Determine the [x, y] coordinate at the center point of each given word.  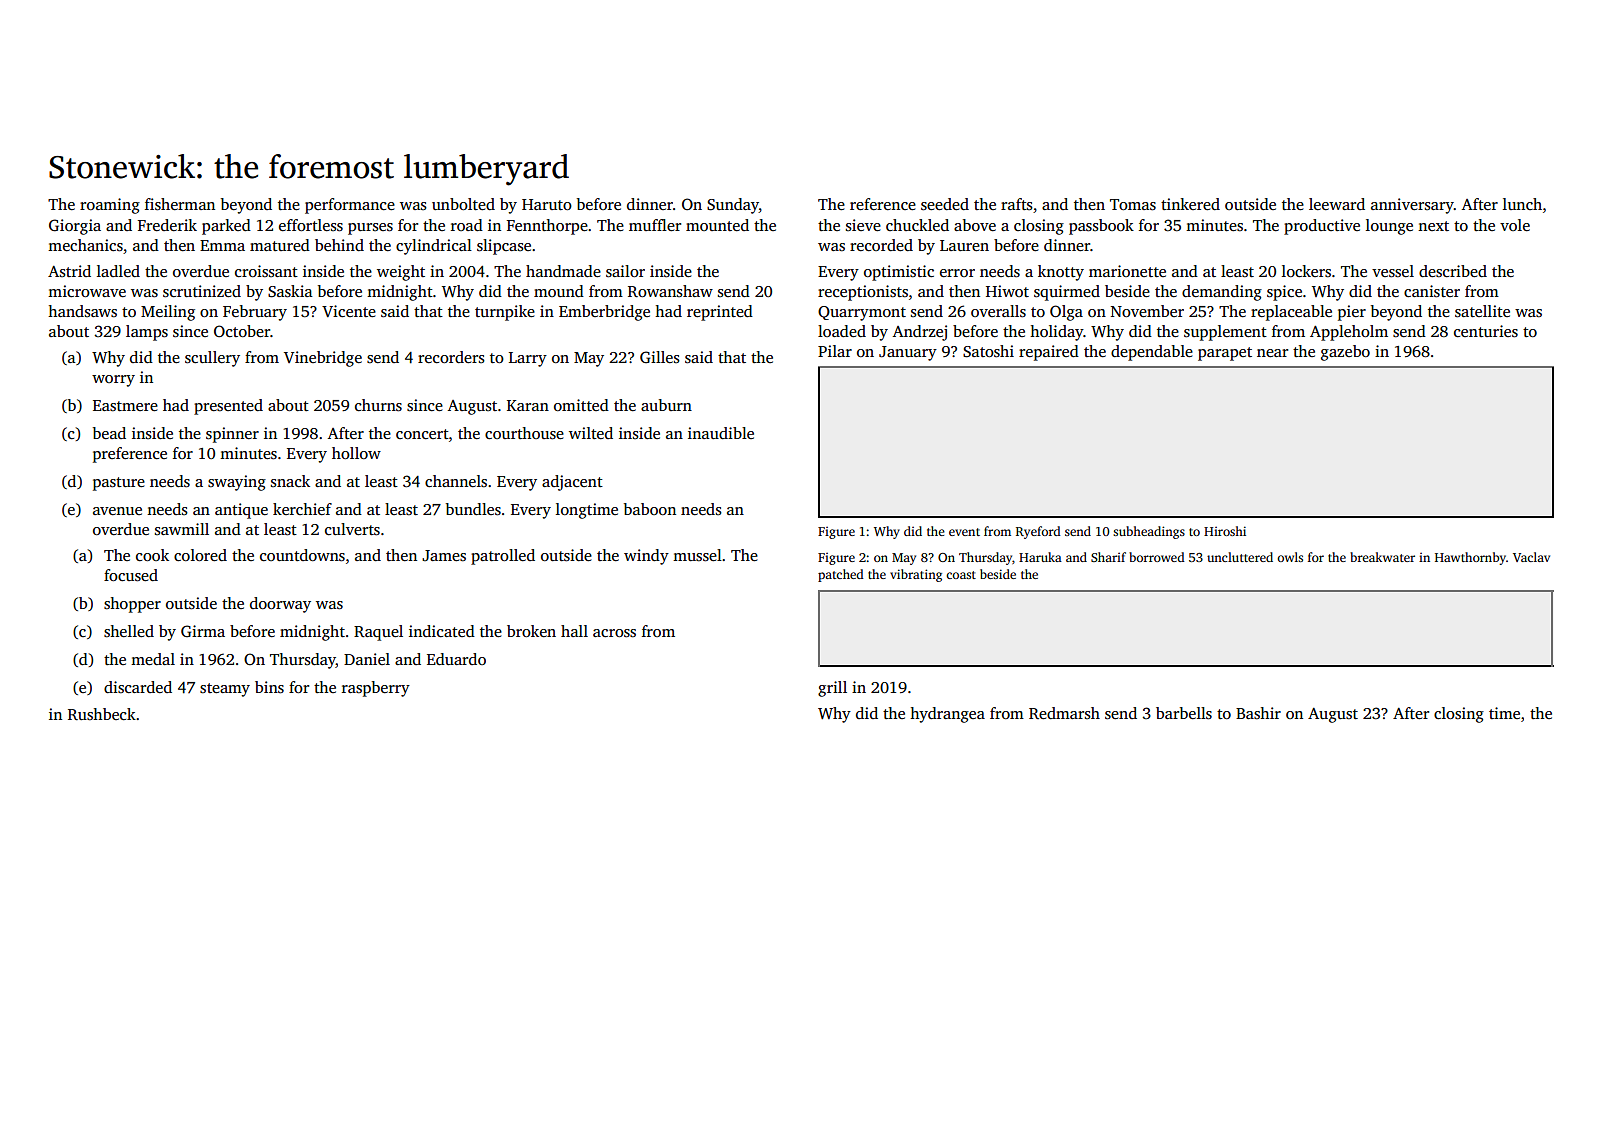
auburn [666, 405]
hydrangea [947, 715]
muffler [655, 225]
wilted [591, 433]
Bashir [1258, 713]
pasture [119, 484]
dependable [1152, 353]
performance [350, 206]
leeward [1337, 204]
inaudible [721, 433]
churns [378, 405]
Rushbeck [102, 714]
